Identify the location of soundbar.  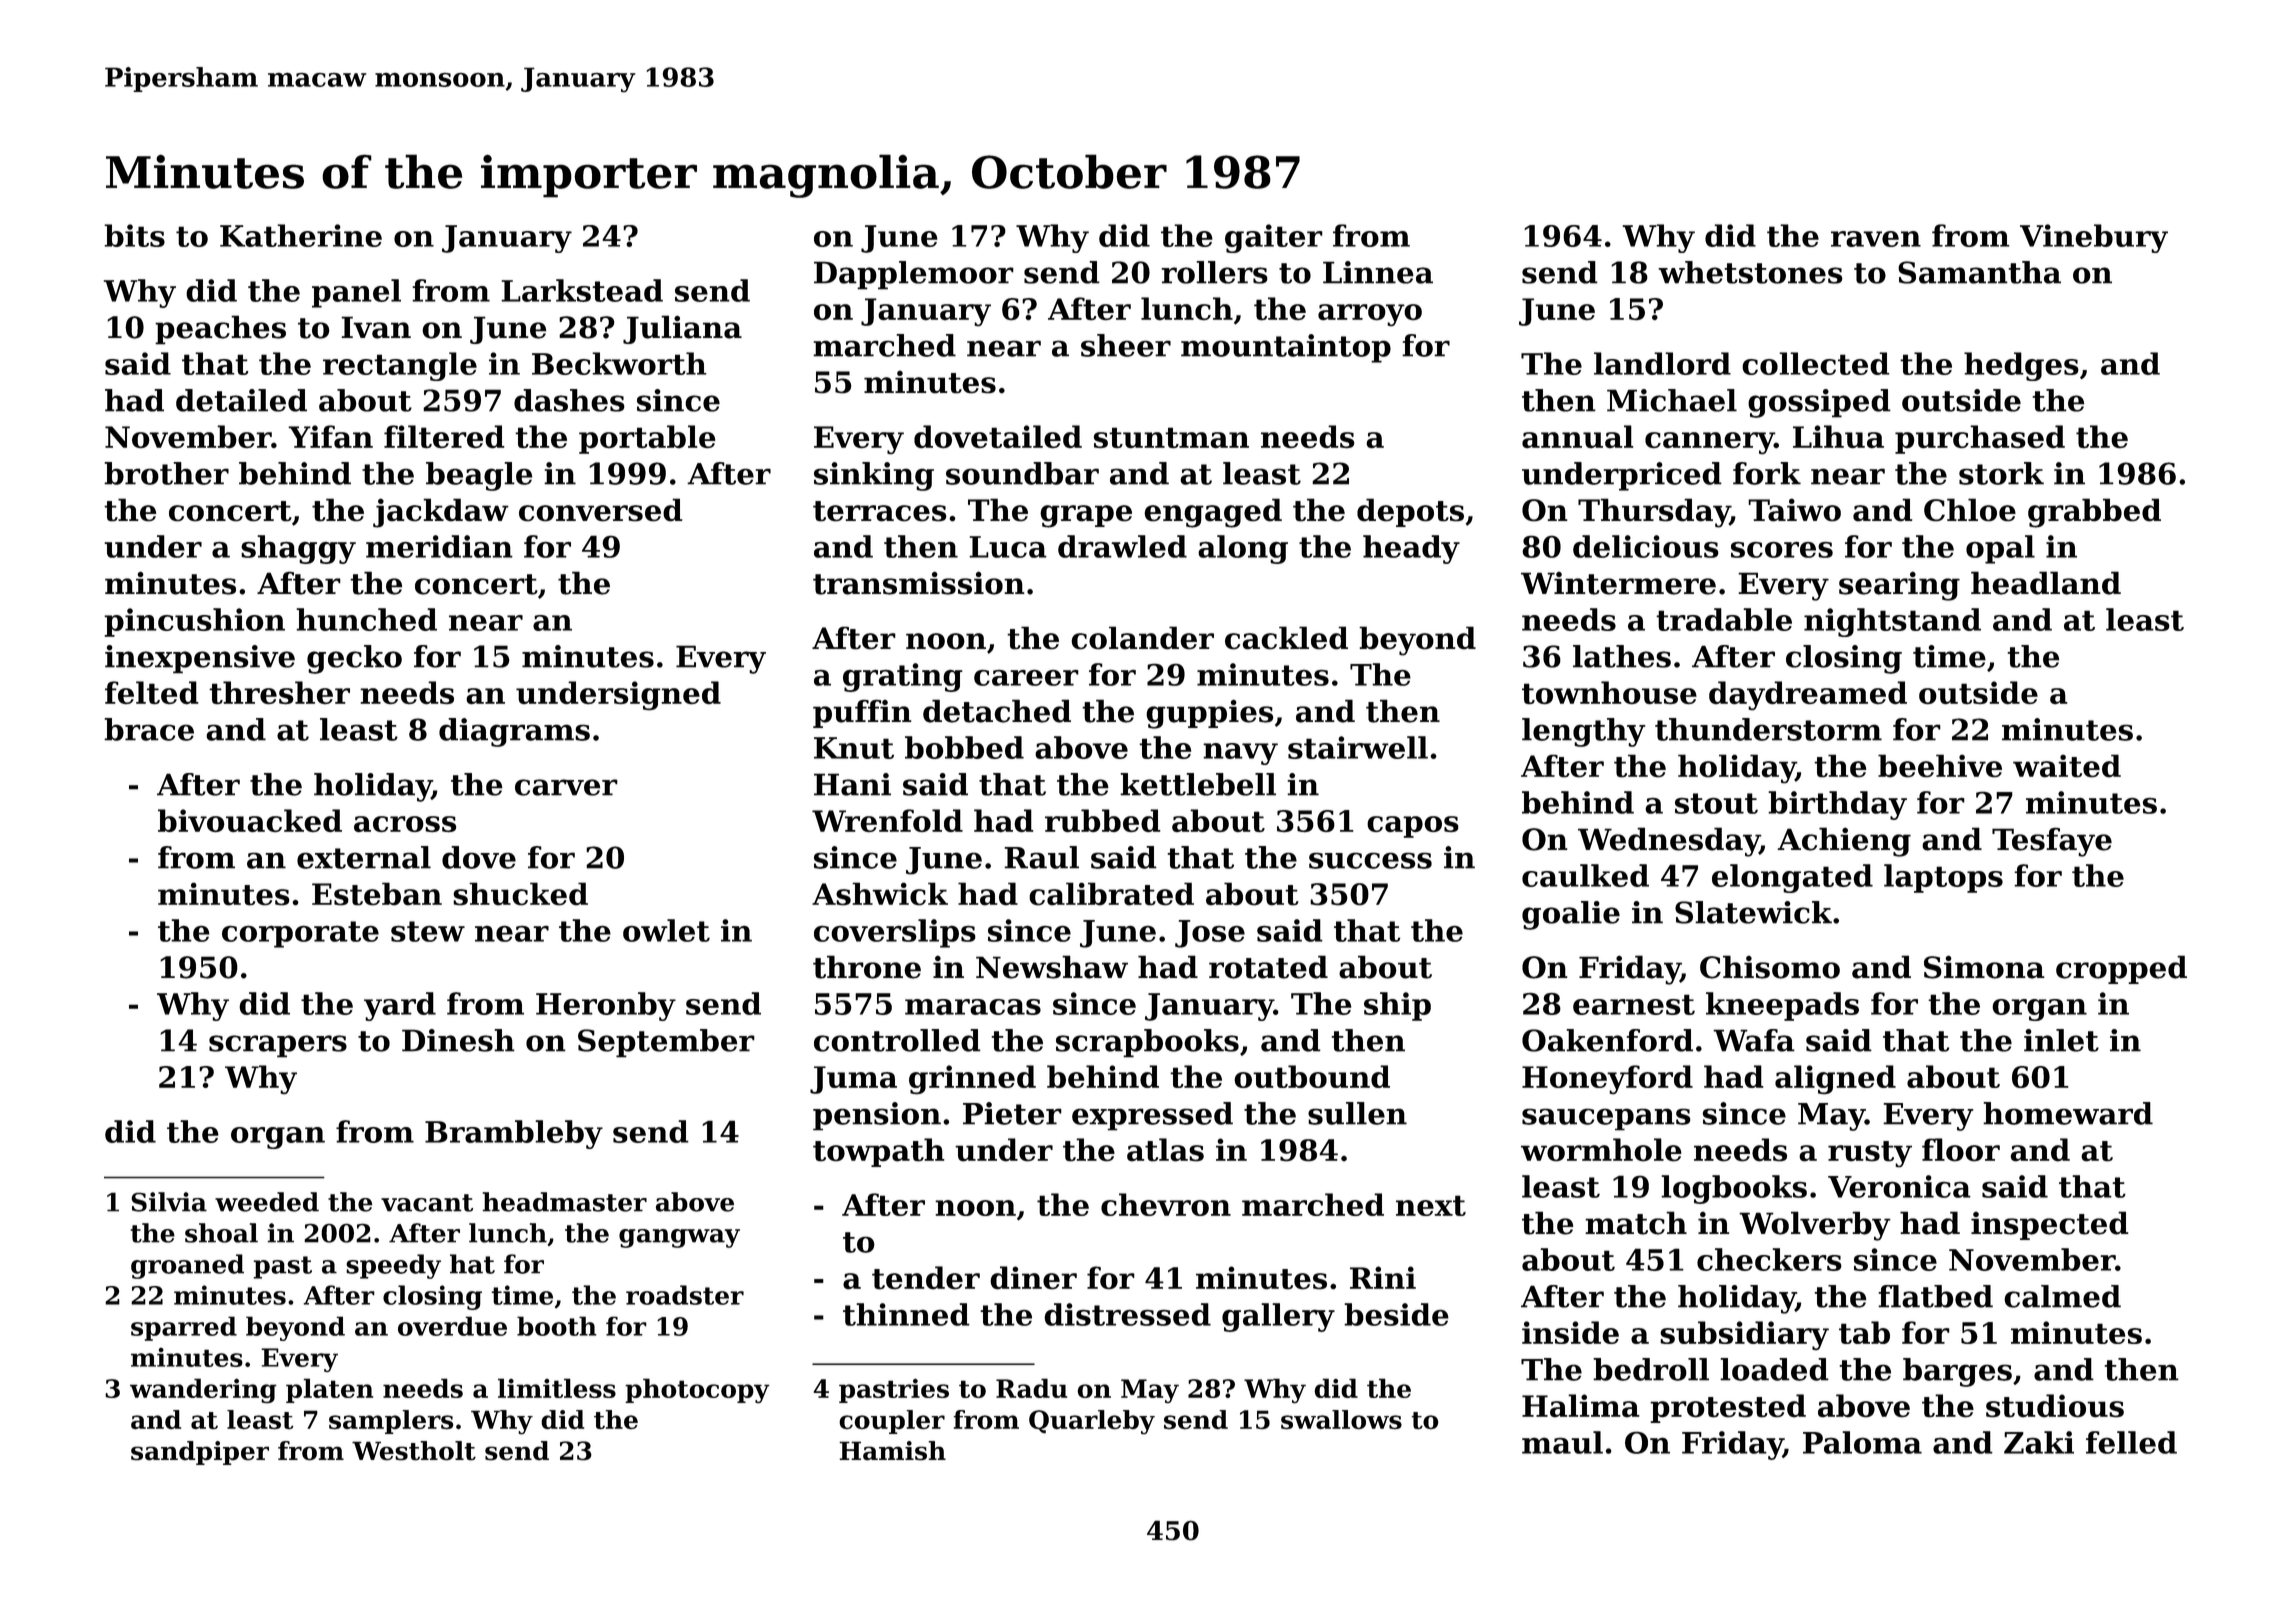
(1022, 473).
